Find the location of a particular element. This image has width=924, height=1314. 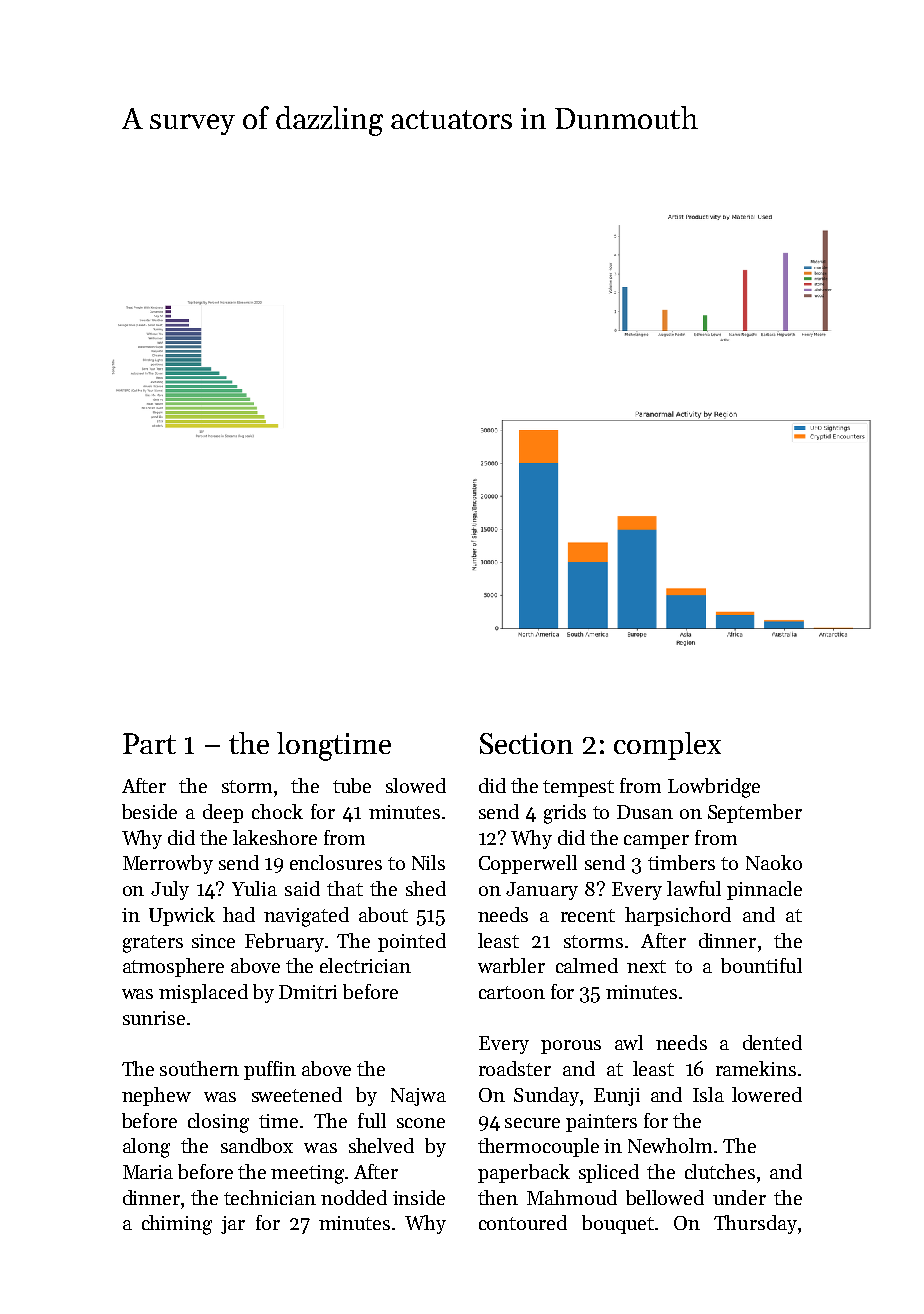

porous is located at coordinates (571, 1047).
